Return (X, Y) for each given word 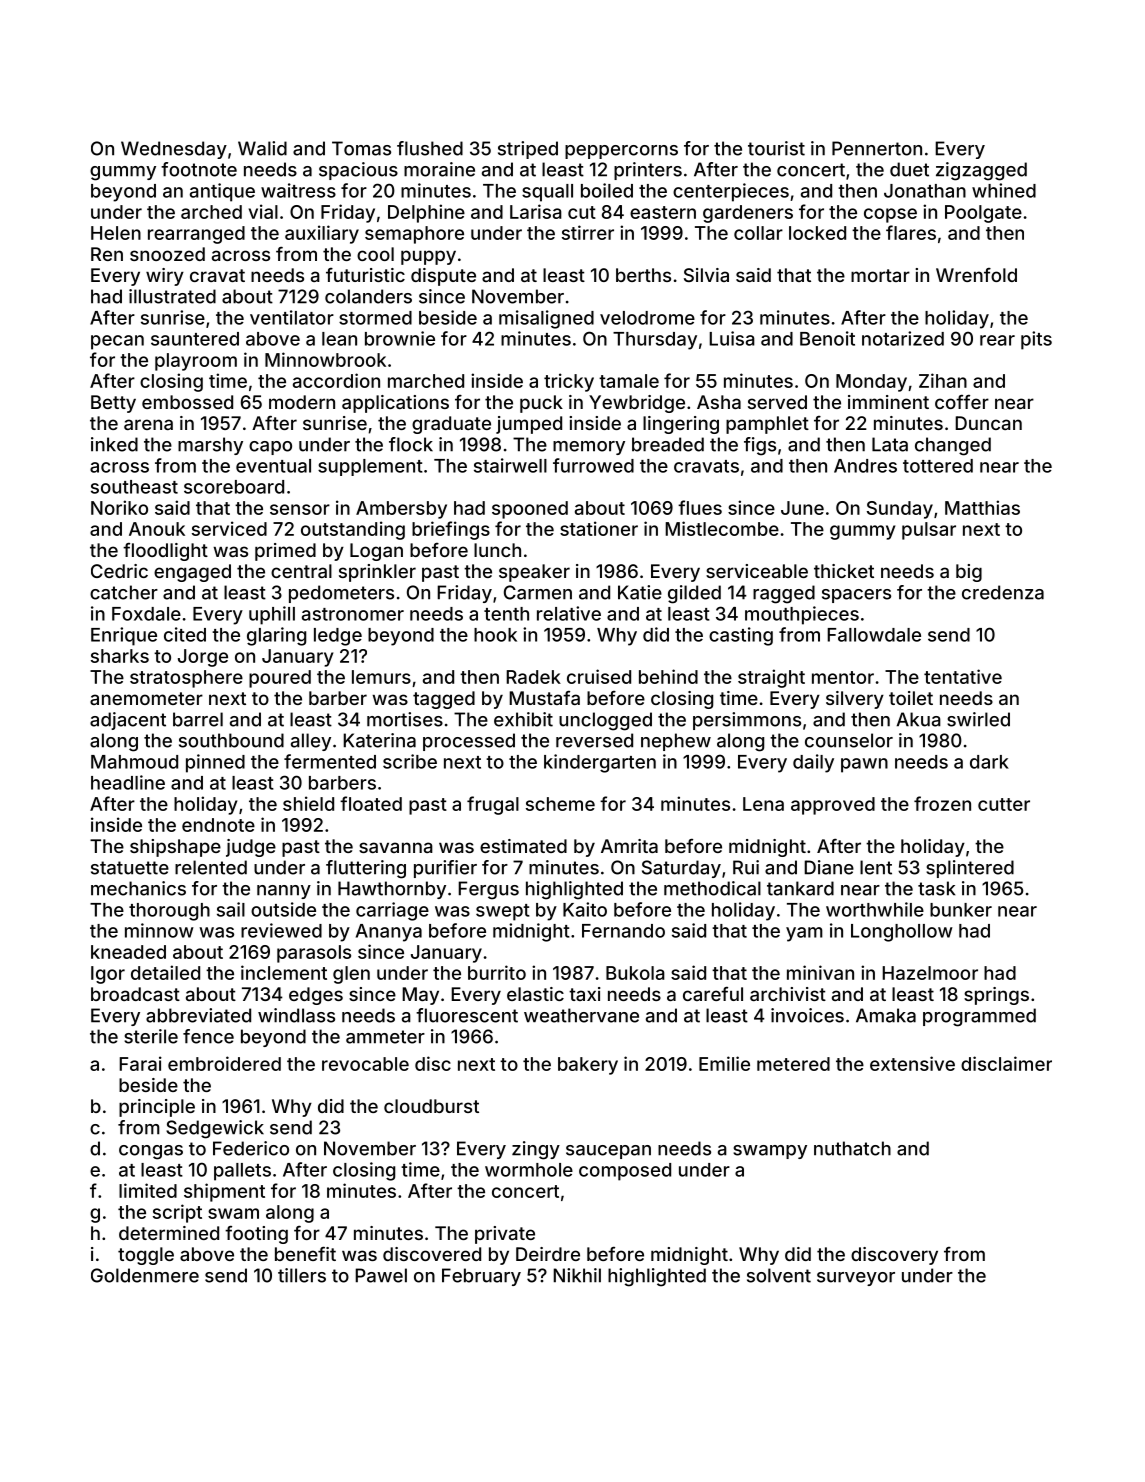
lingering (681, 425)
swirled (978, 719)
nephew (676, 742)
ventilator (292, 317)
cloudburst (431, 1106)
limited (148, 1190)
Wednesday (174, 150)
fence (208, 1036)
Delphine (426, 213)
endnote (218, 825)
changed (953, 446)
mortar (880, 275)
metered (793, 1064)
